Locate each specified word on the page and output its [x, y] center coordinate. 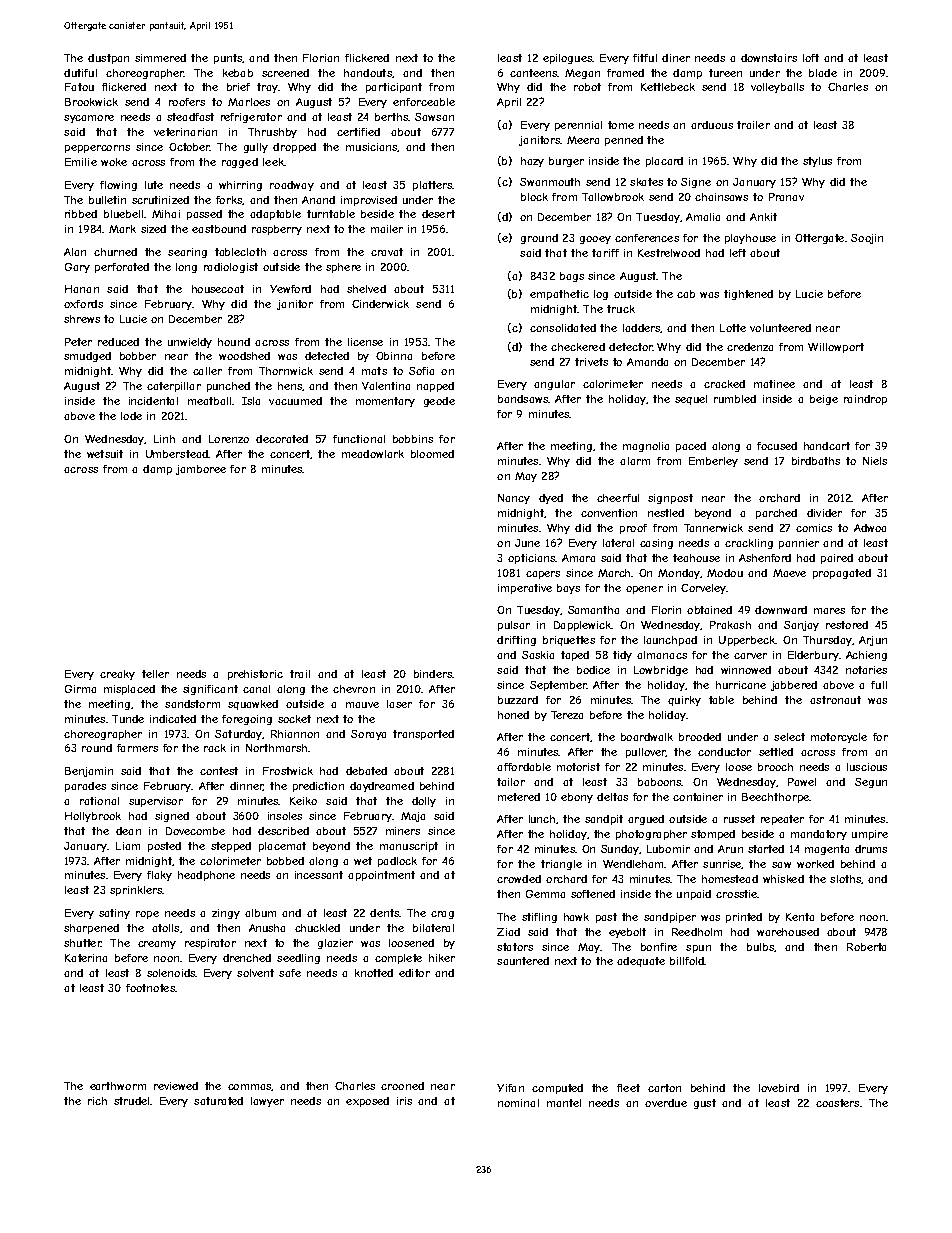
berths [391, 117]
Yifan [510, 1088]
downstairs [769, 58]
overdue [666, 1103]
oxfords [83, 304]
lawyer [267, 1102]
